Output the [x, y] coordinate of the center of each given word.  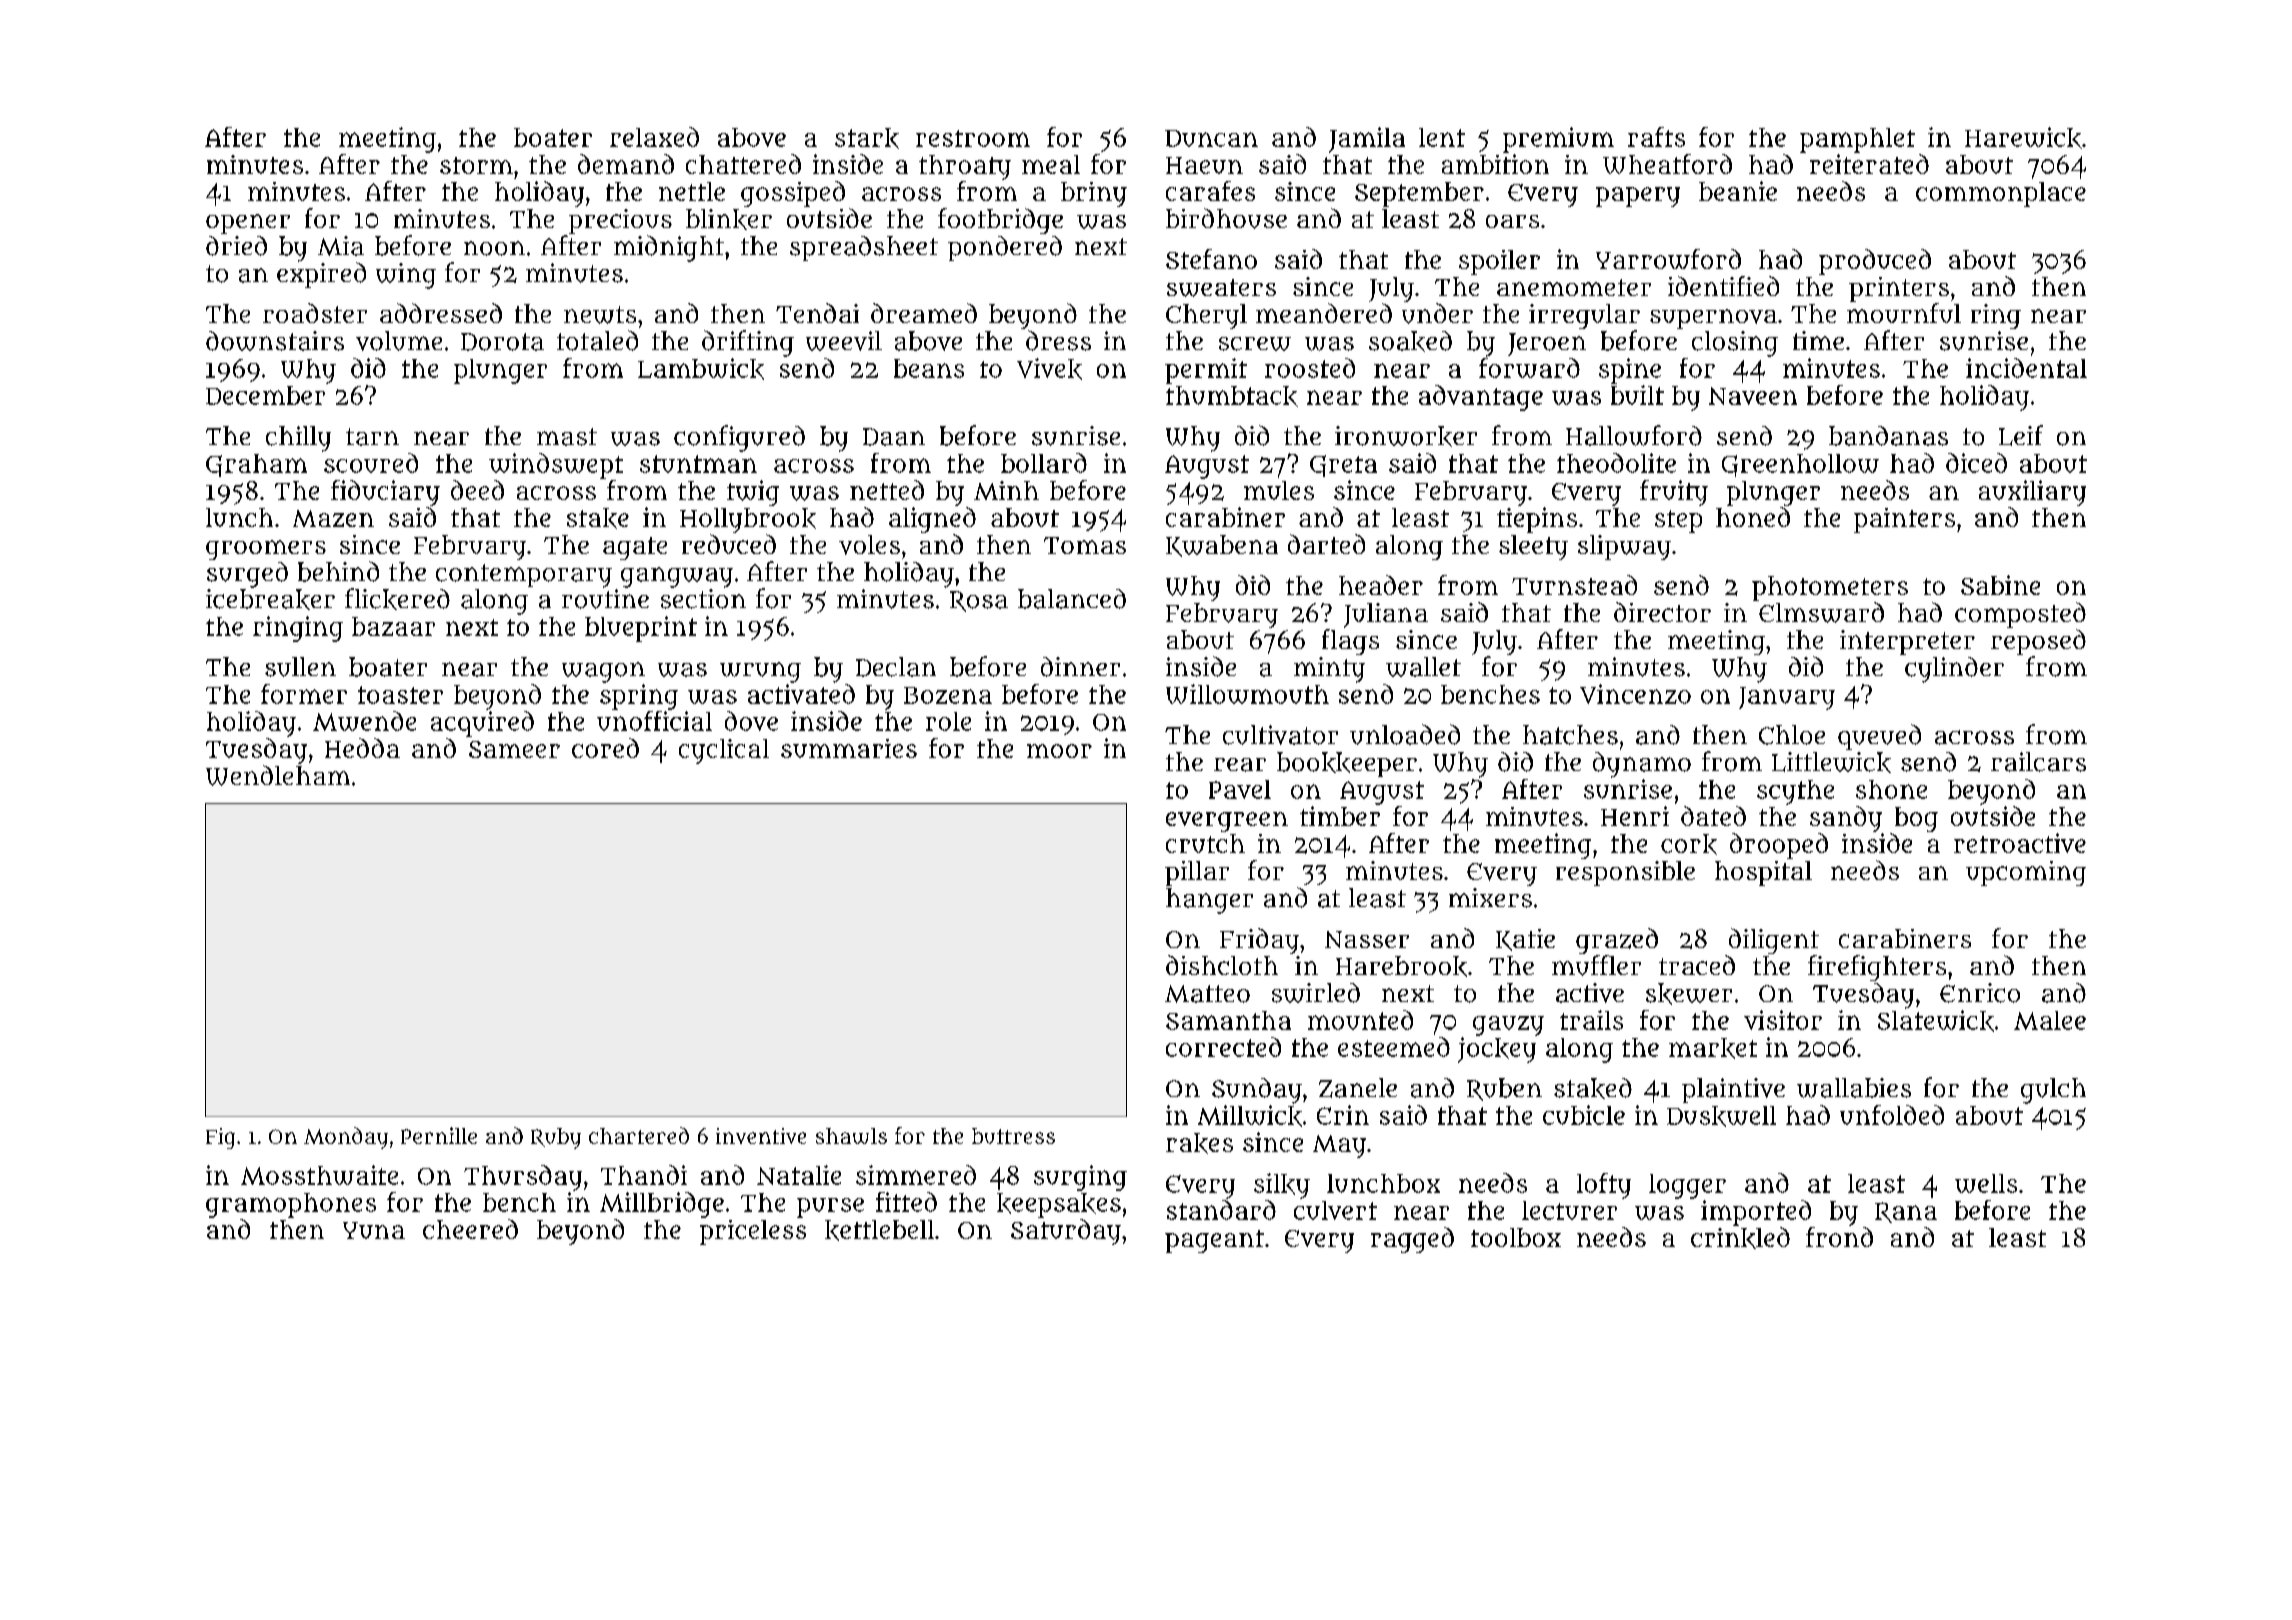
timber [1340, 816]
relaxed [654, 137]
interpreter [1907, 642]
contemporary [524, 576]
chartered [639, 1135]
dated [1713, 816]
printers [1899, 289]
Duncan [1211, 138]
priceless [753, 1232]
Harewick [2023, 138]
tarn [372, 437]
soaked [1410, 341]
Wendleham [278, 775]
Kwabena [1222, 546]
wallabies [1854, 1088]
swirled [1316, 993]
